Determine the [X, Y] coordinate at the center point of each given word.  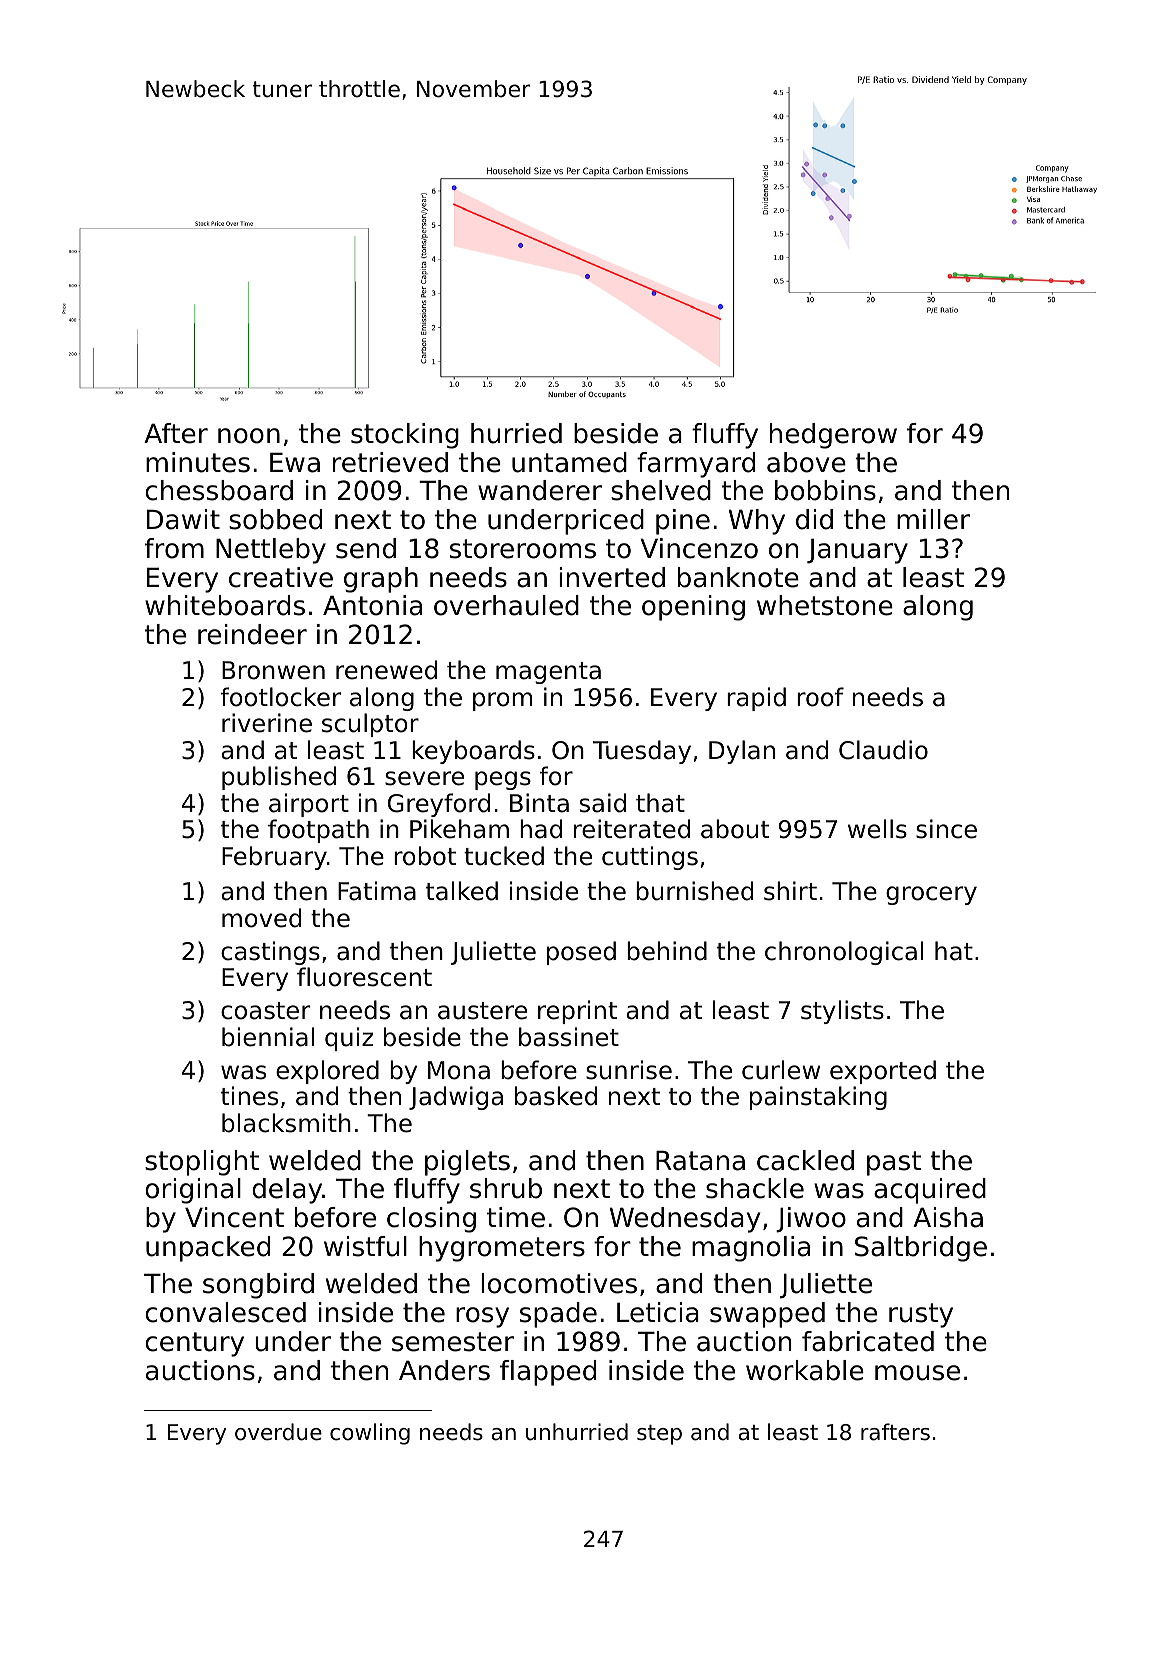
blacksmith [286, 1123]
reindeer [252, 634]
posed [581, 953]
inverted [612, 577]
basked [556, 1096]
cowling [370, 1434]
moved [261, 918]
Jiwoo [811, 1220]
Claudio [883, 750]
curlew [781, 1070]
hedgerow [833, 436]
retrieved [390, 462]
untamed [569, 462]
